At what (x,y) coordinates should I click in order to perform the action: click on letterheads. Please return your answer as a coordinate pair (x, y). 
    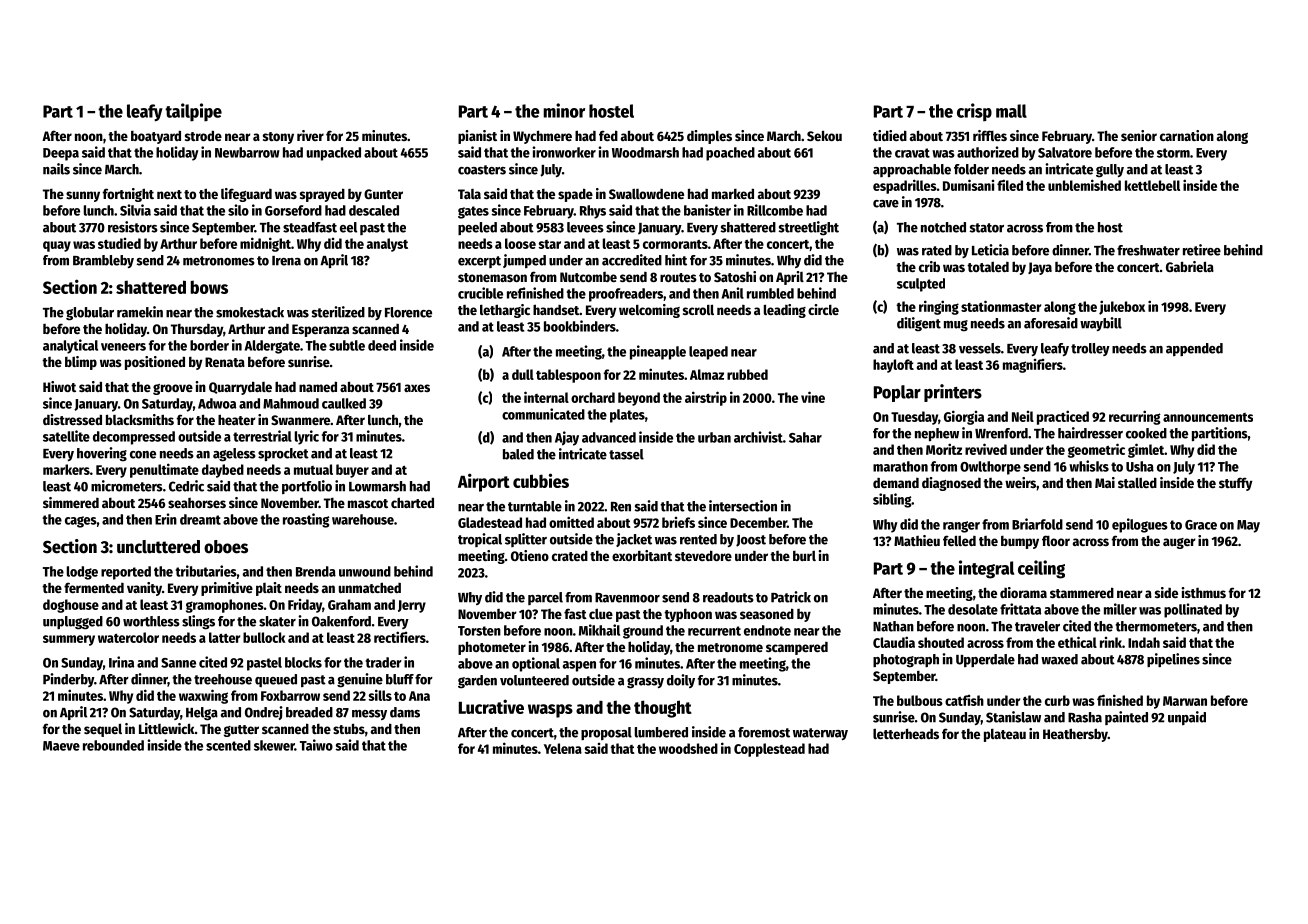
    Looking at the image, I should click on (906, 733).
